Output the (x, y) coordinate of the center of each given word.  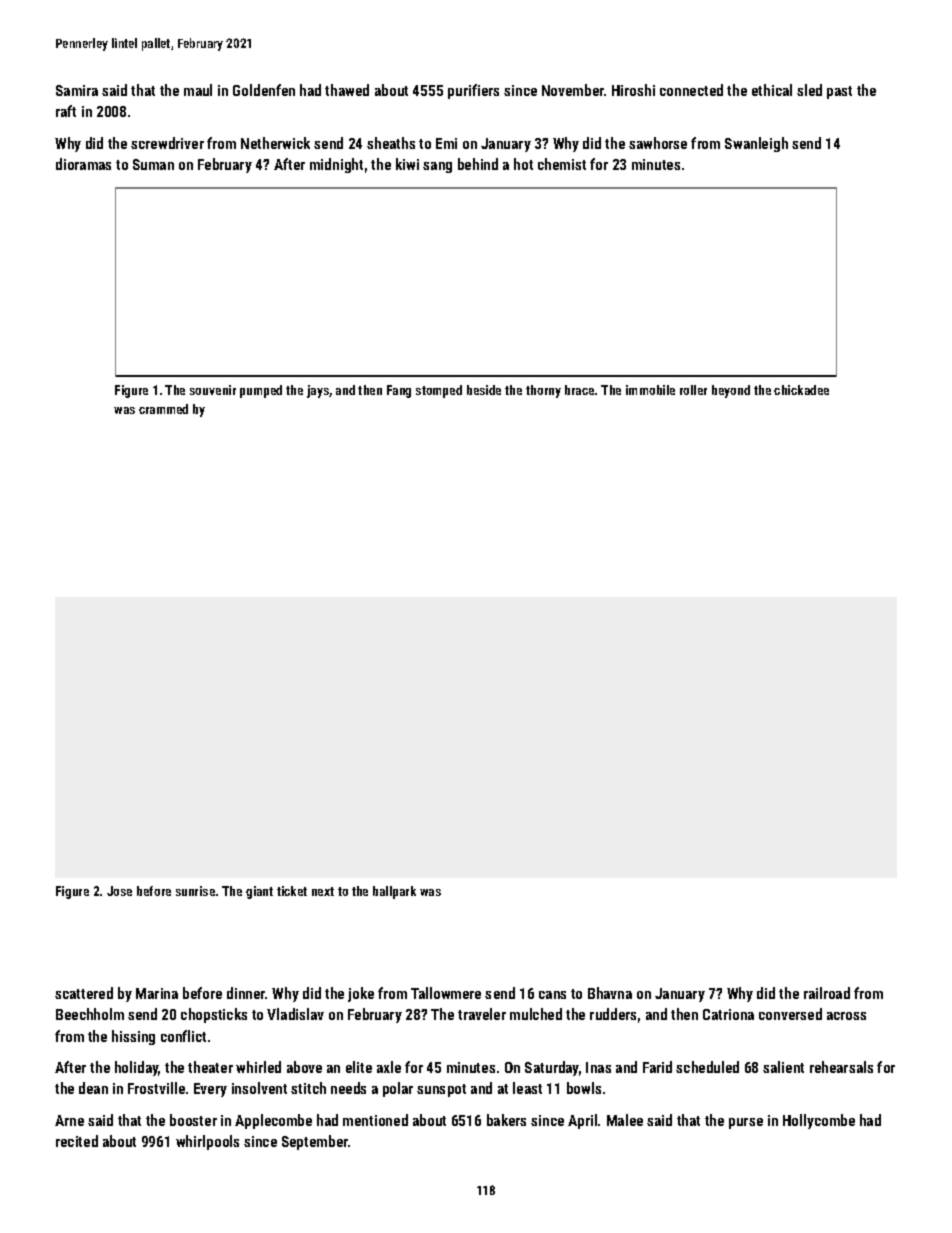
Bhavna (610, 993)
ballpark (394, 892)
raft (66, 111)
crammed (163, 409)
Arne (69, 1120)
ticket (292, 891)
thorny (543, 391)
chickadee (801, 390)
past (839, 92)
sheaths (391, 143)
